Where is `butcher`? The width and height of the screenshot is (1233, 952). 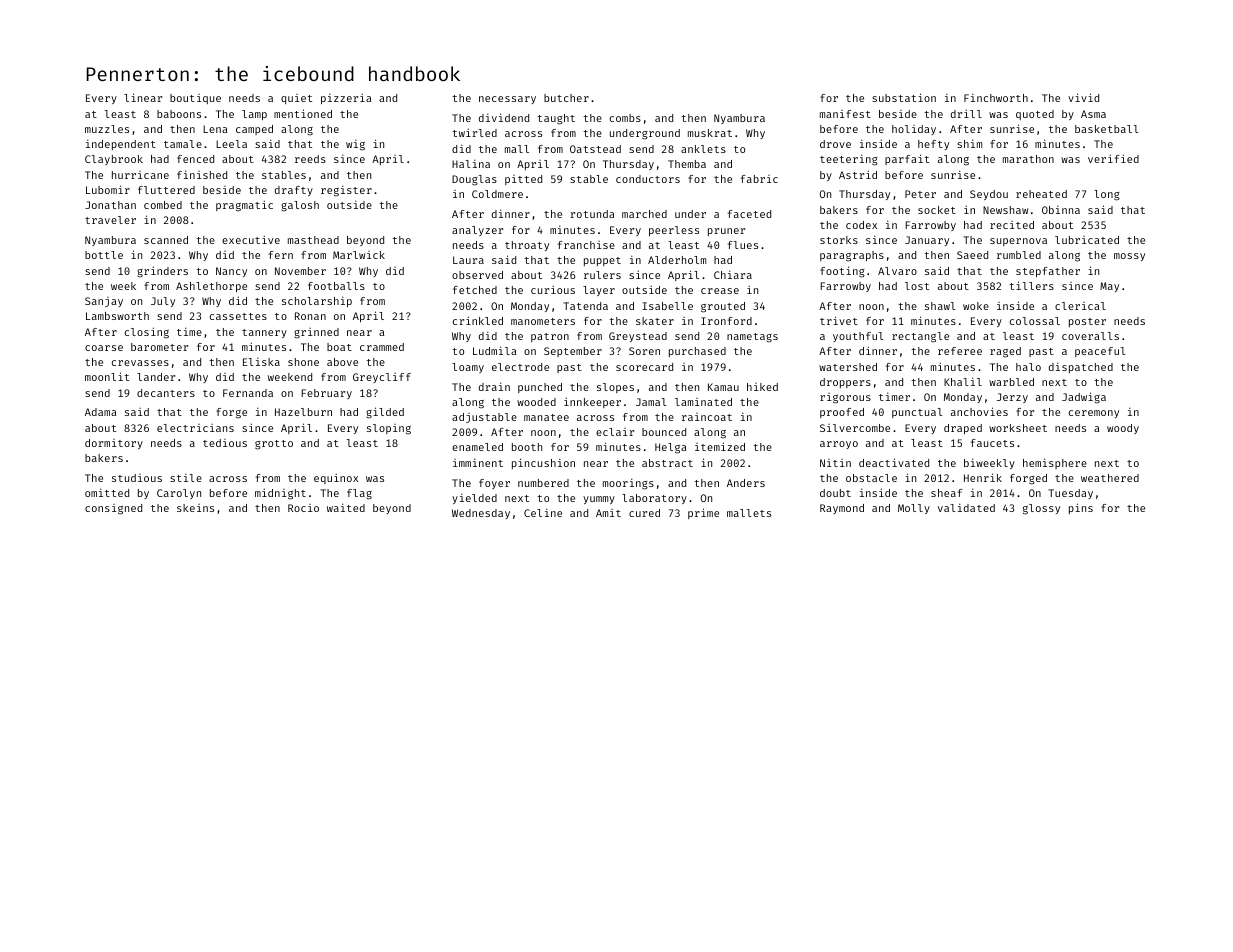 butcher is located at coordinates (566, 98).
